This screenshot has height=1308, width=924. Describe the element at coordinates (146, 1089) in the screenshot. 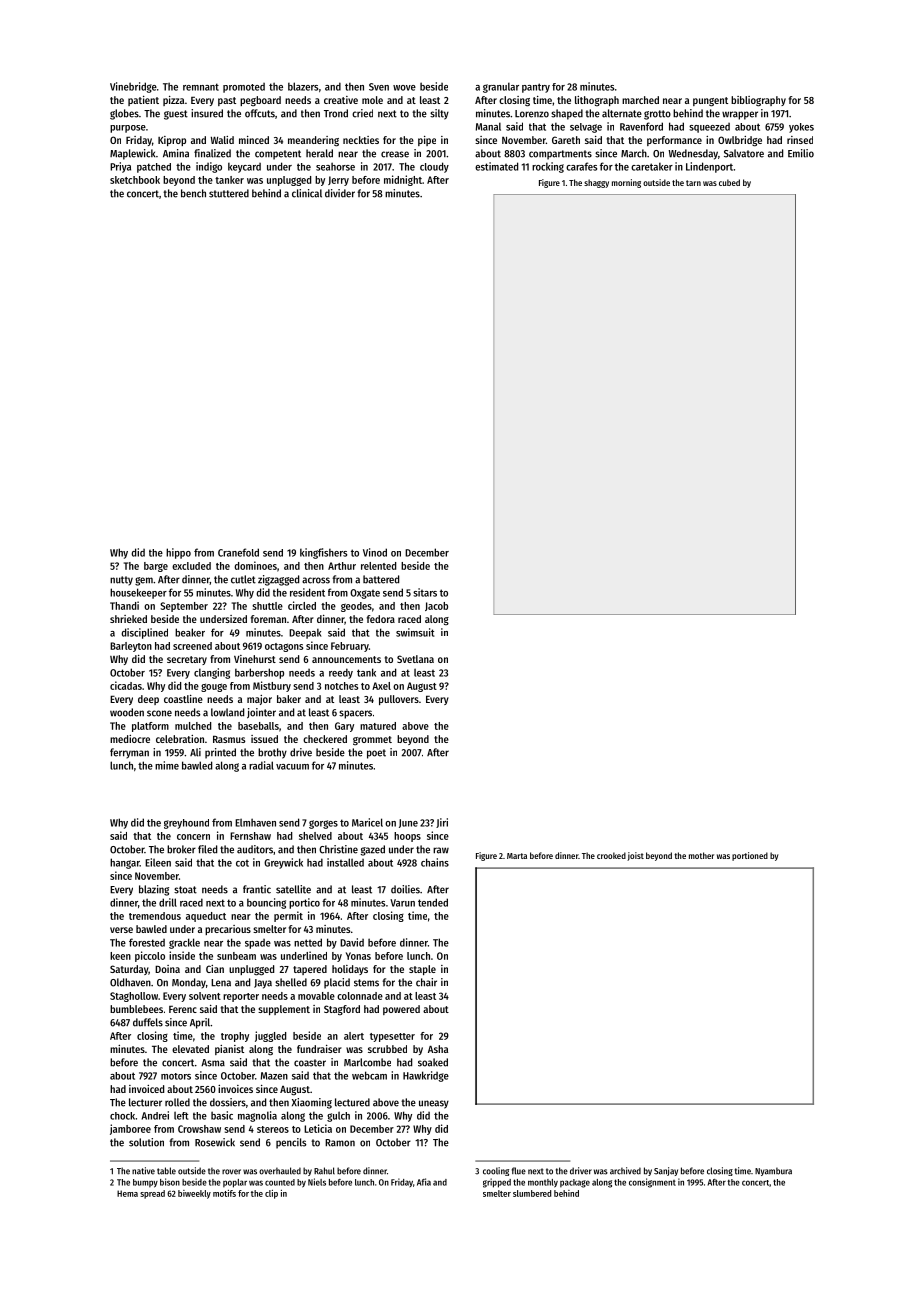

I see `invoiced` at that location.
